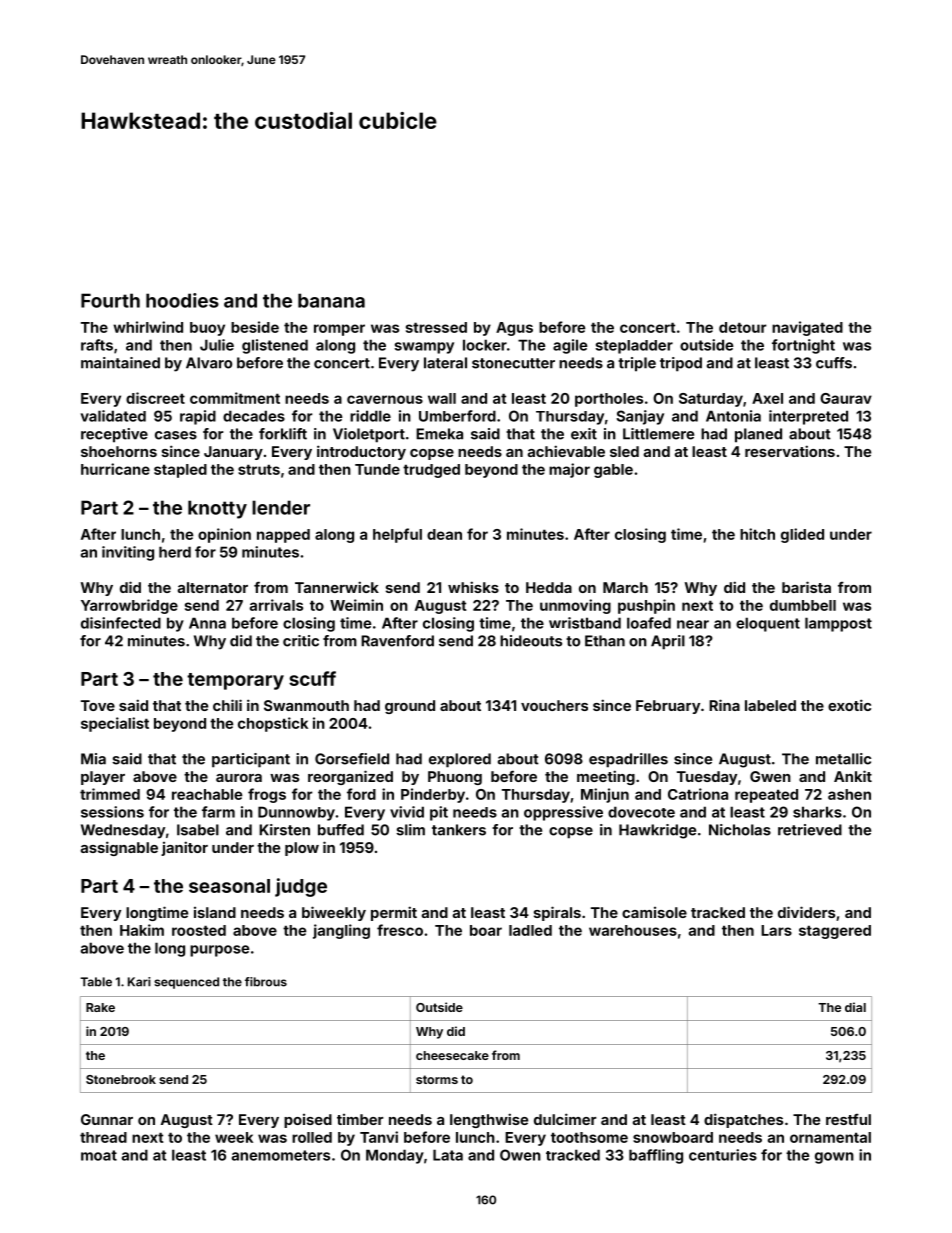 Image resolution: width=952 pixels, height=1233 pixels. I want to click on Agus, so click(514, 329).
